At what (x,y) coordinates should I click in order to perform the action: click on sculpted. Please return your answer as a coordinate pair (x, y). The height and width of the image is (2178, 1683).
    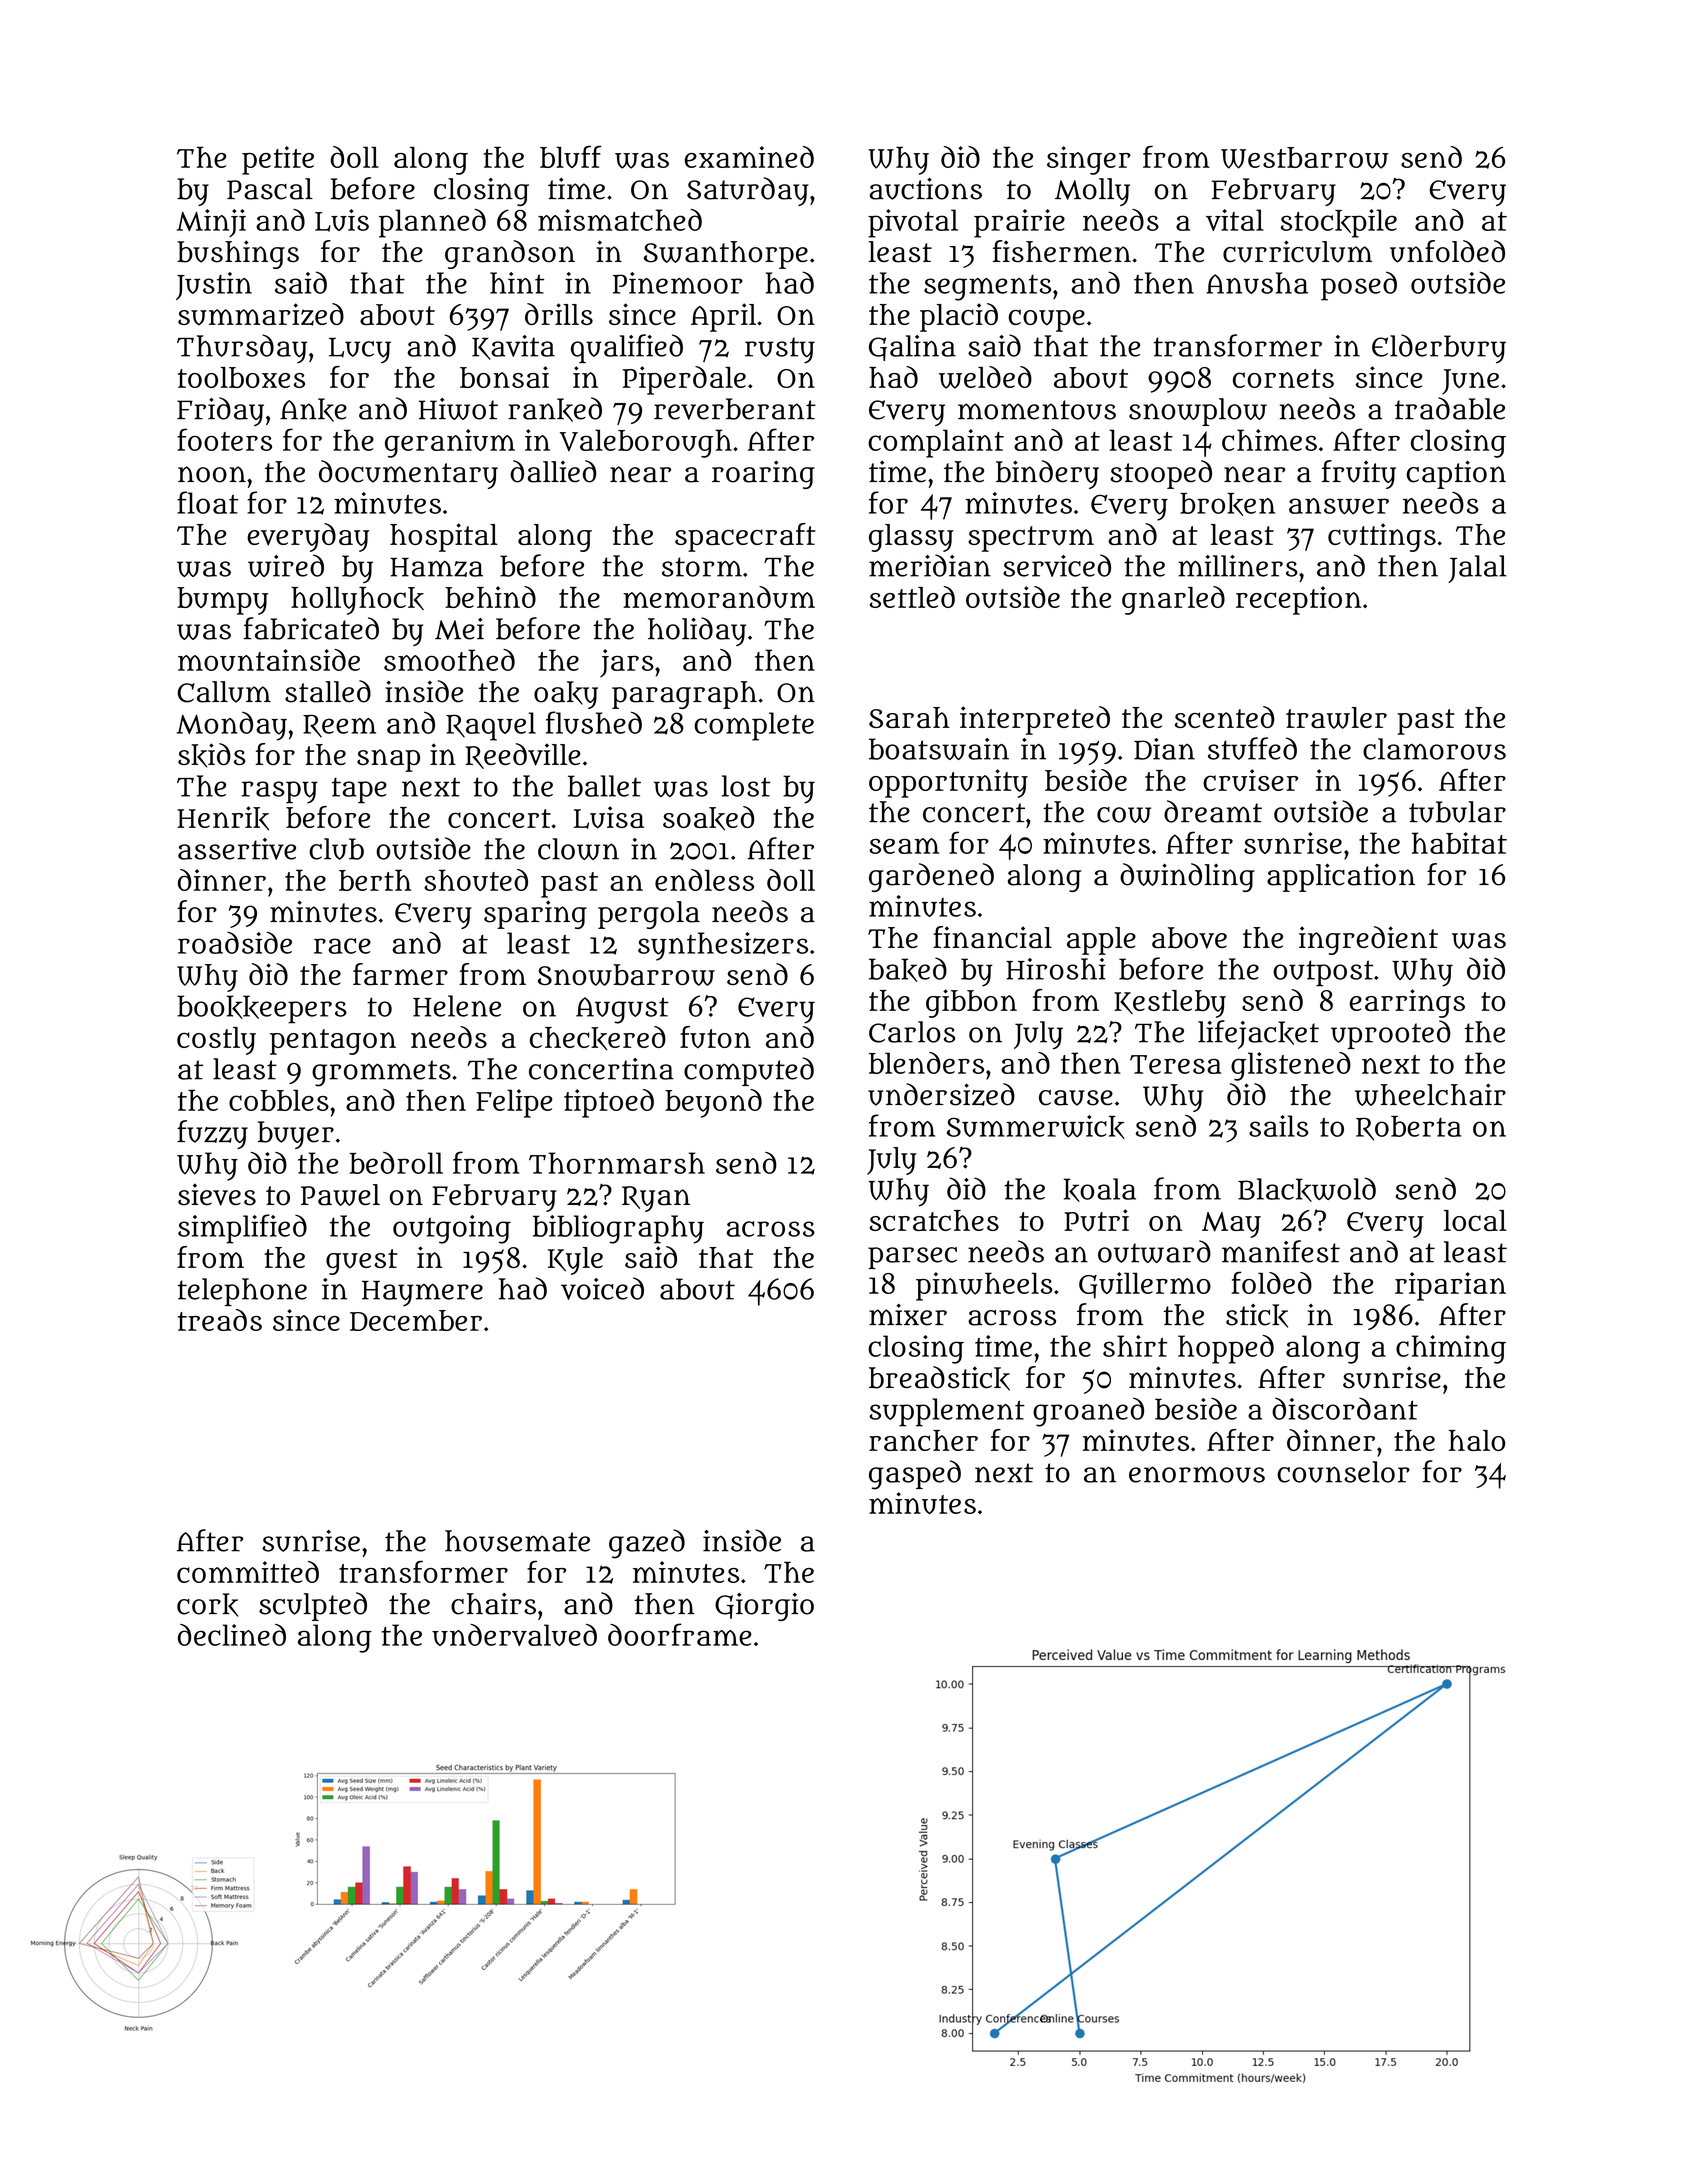
    Looking at the image, I should click on (313, 1606).
